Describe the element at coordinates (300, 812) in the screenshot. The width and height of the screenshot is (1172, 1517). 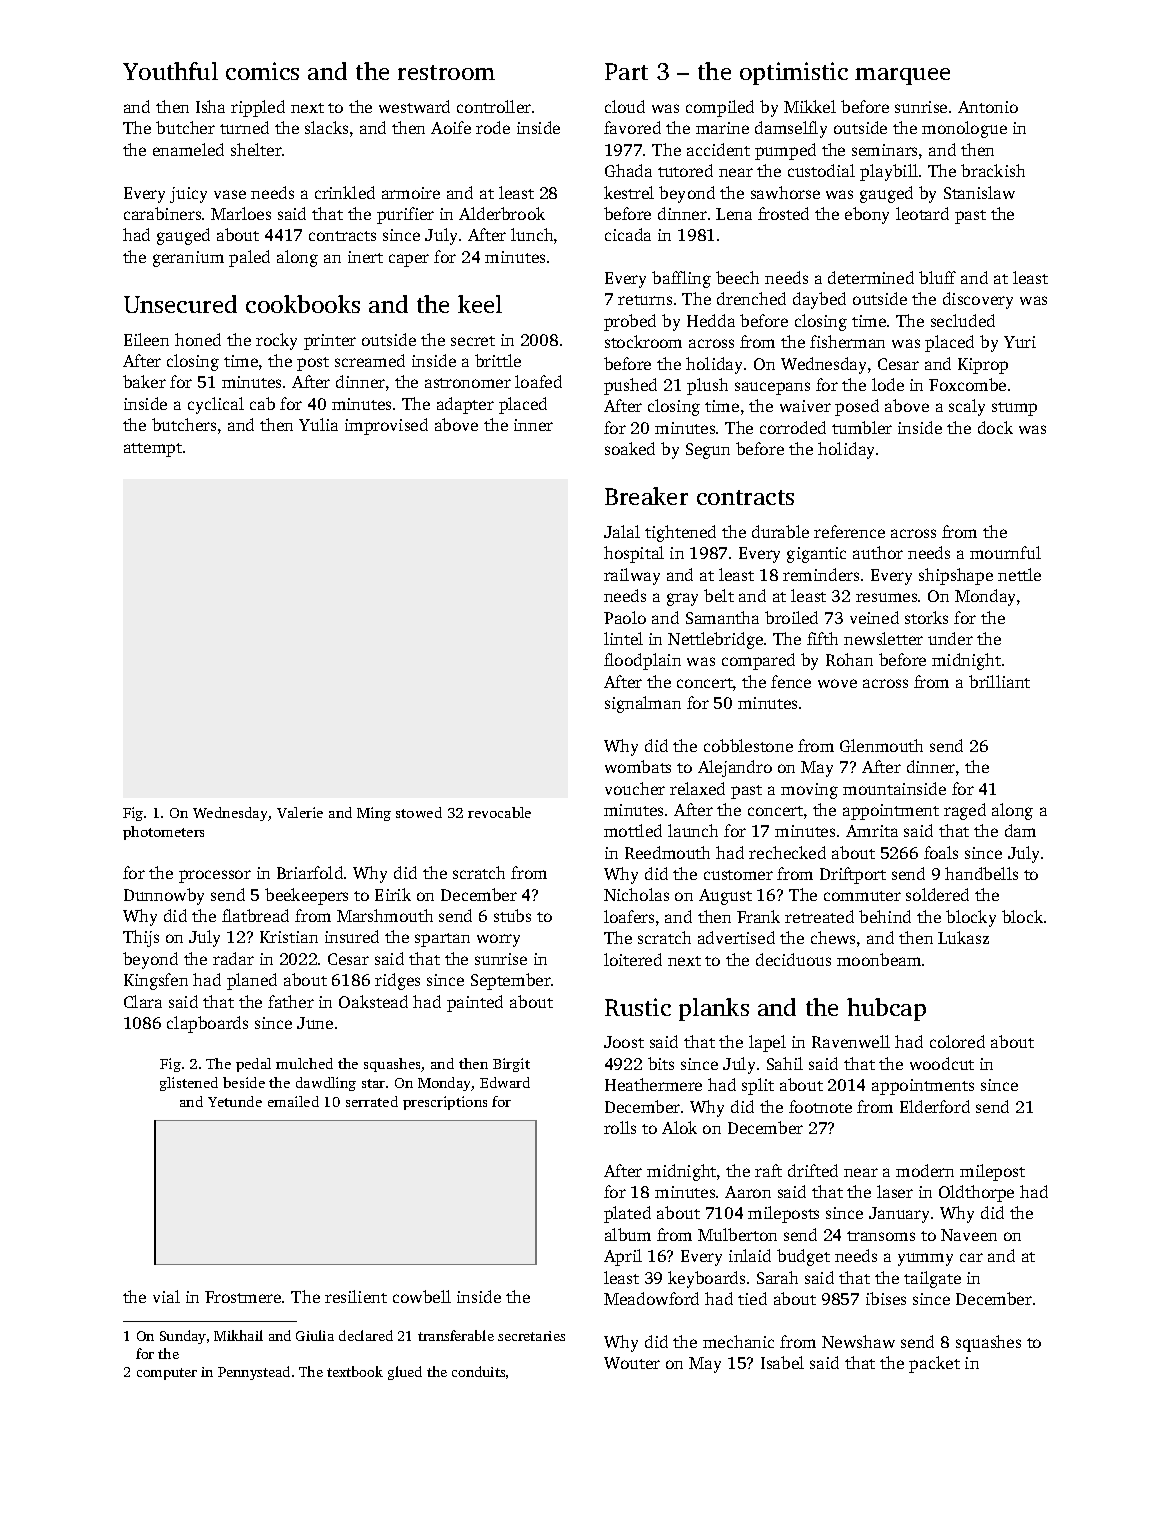
I see `Valerie` at that location.
